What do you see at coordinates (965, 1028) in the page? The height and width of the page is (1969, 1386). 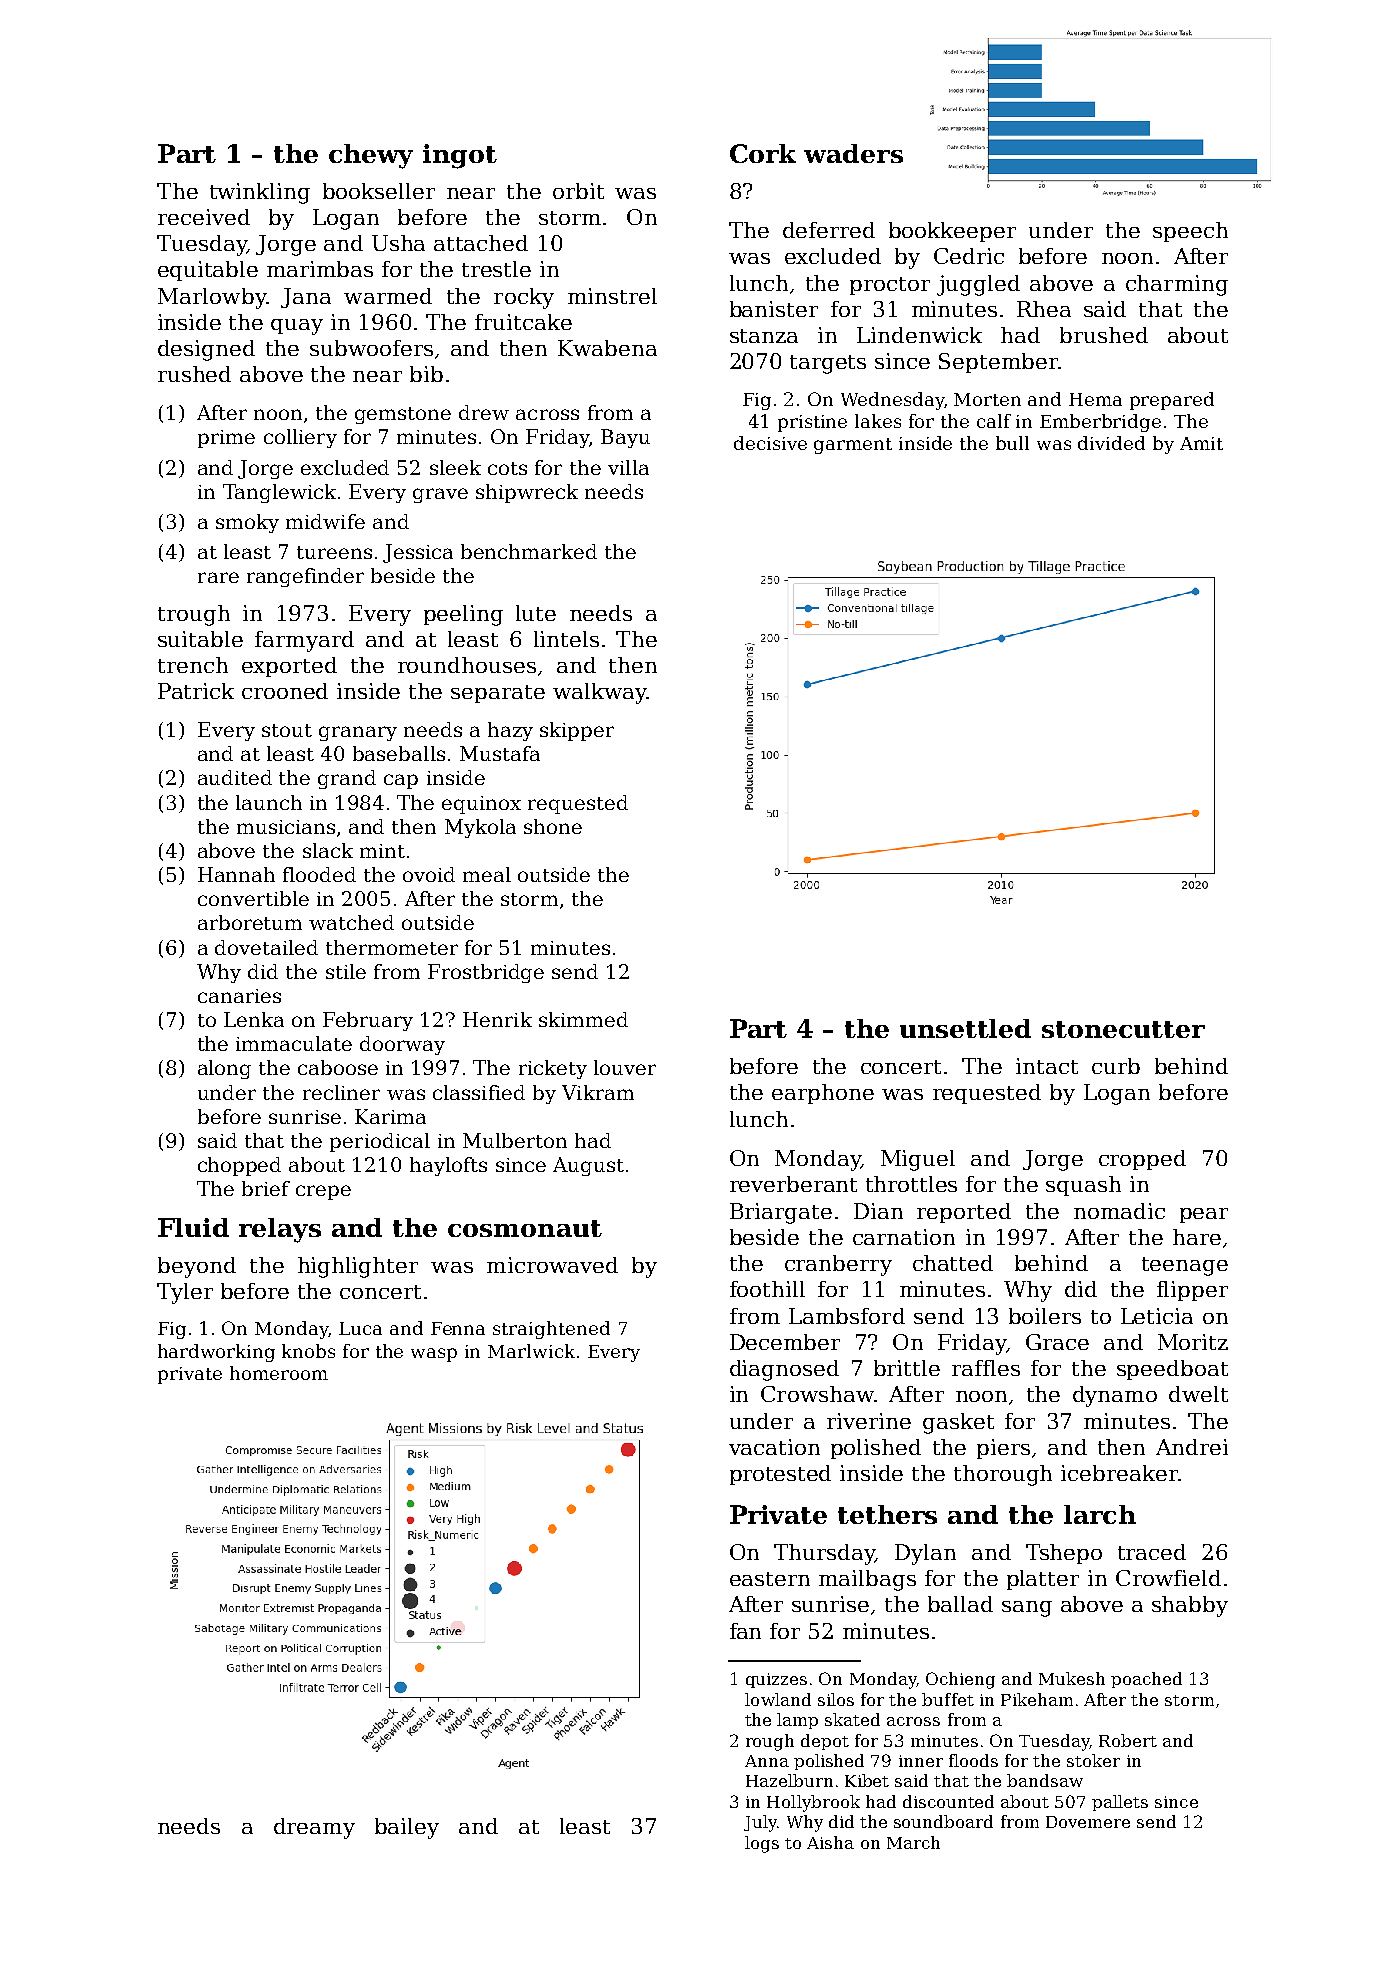 I see `unsettled` at bounding box center [965, 1028].
